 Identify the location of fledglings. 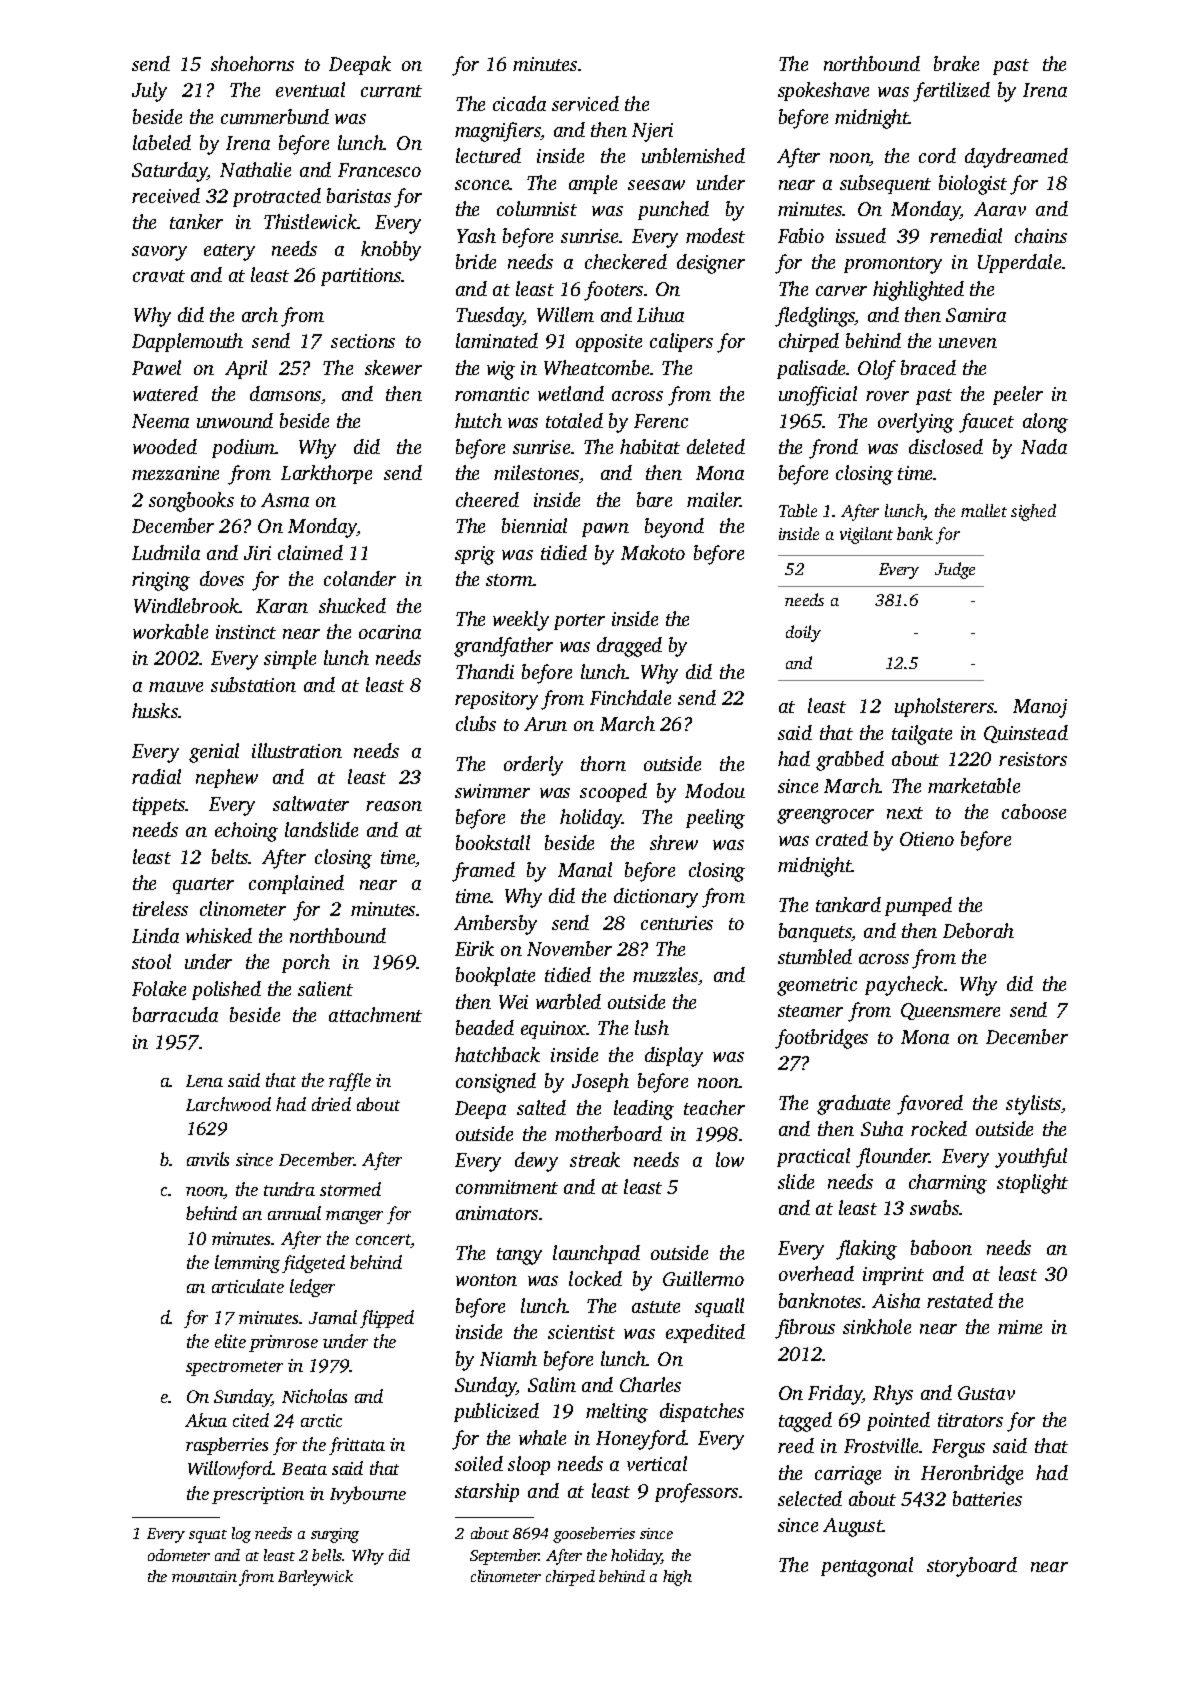
(815, 317).
